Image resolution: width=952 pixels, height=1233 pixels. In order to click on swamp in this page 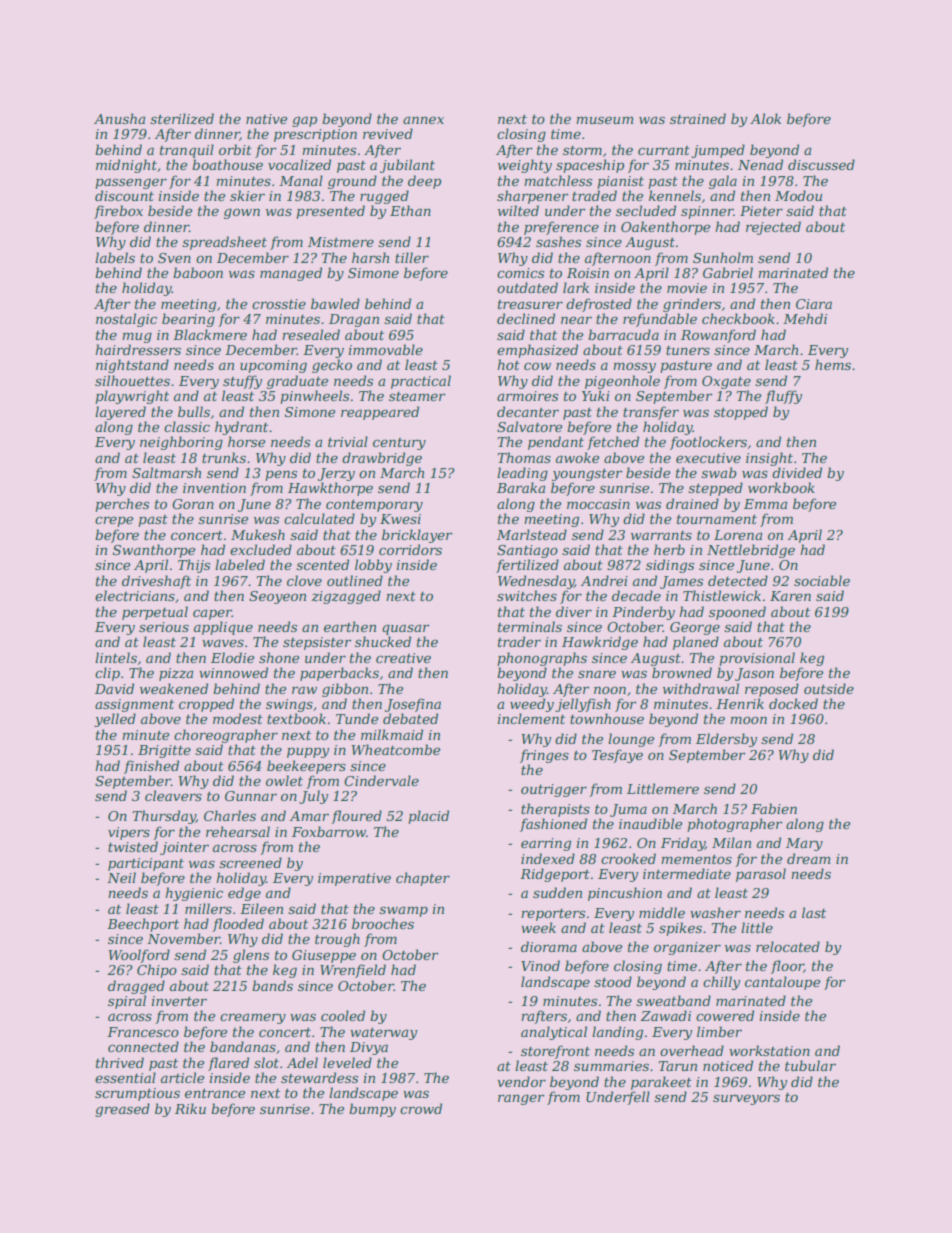, I will do `click(403, 911)`.
